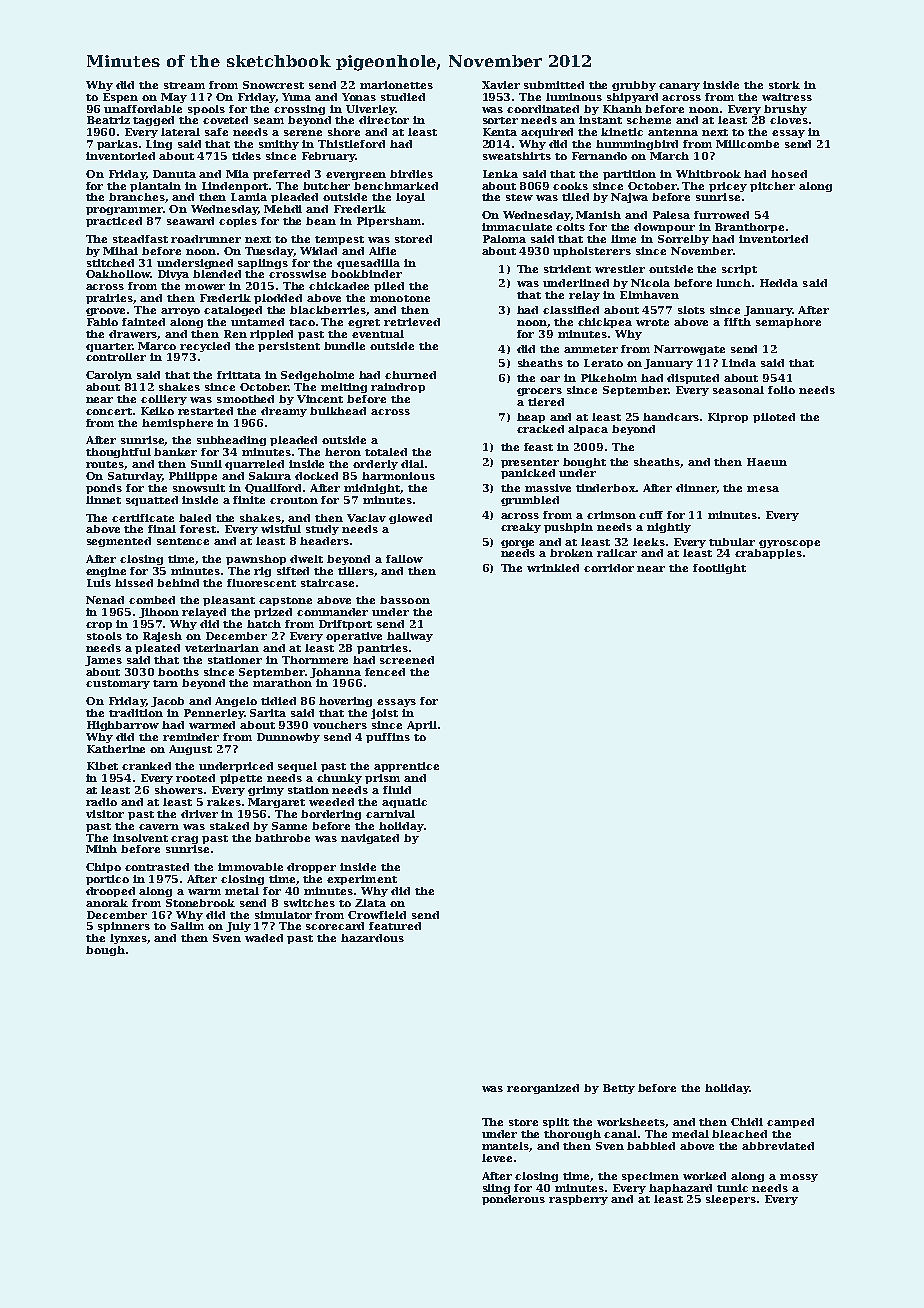 This page has height=1308, width=924. Describe the element at coordinates (397, 790) in the page. I see `fluid` at that location.
